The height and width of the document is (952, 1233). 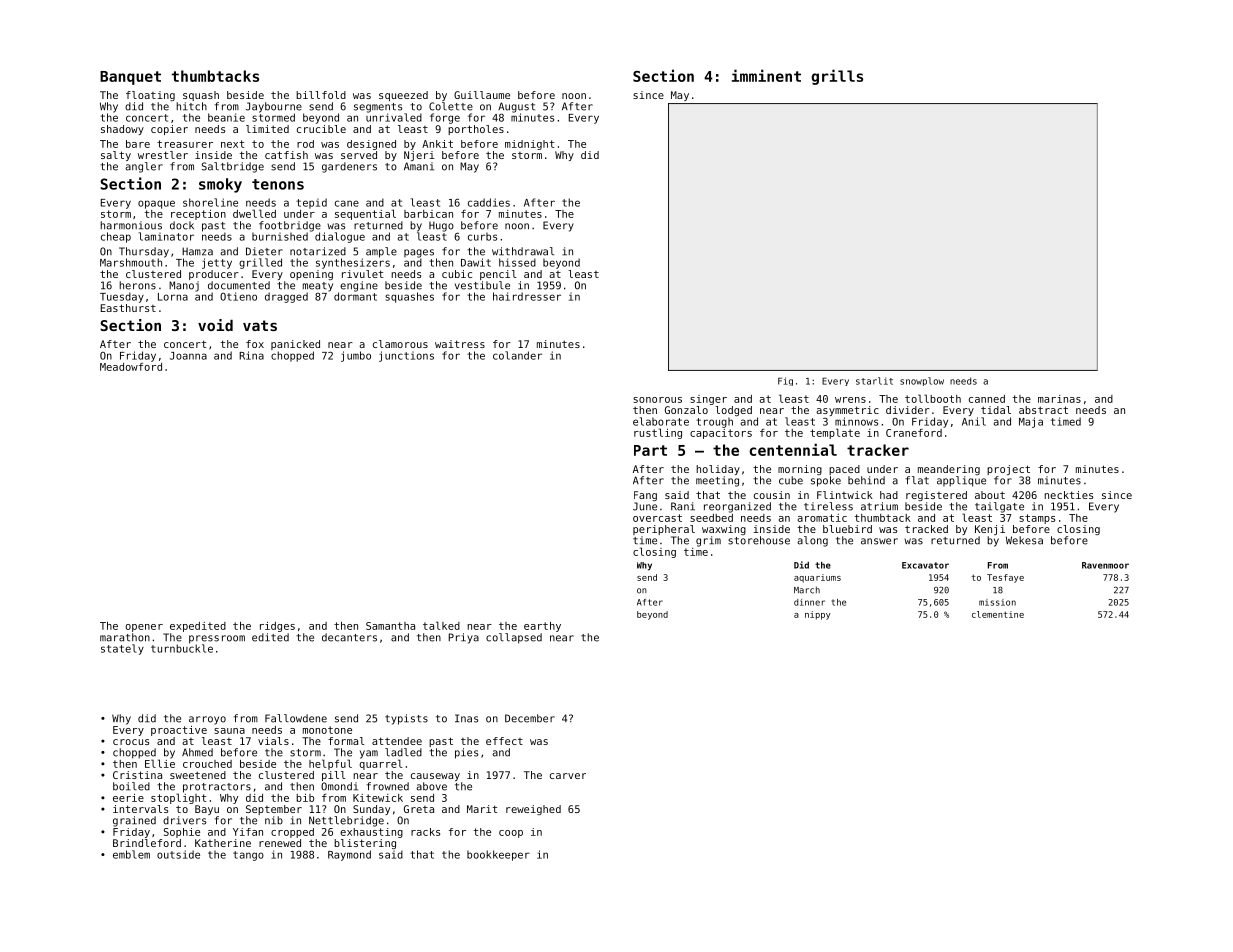 I want to click on ridges, so click(x=277, y=627).
